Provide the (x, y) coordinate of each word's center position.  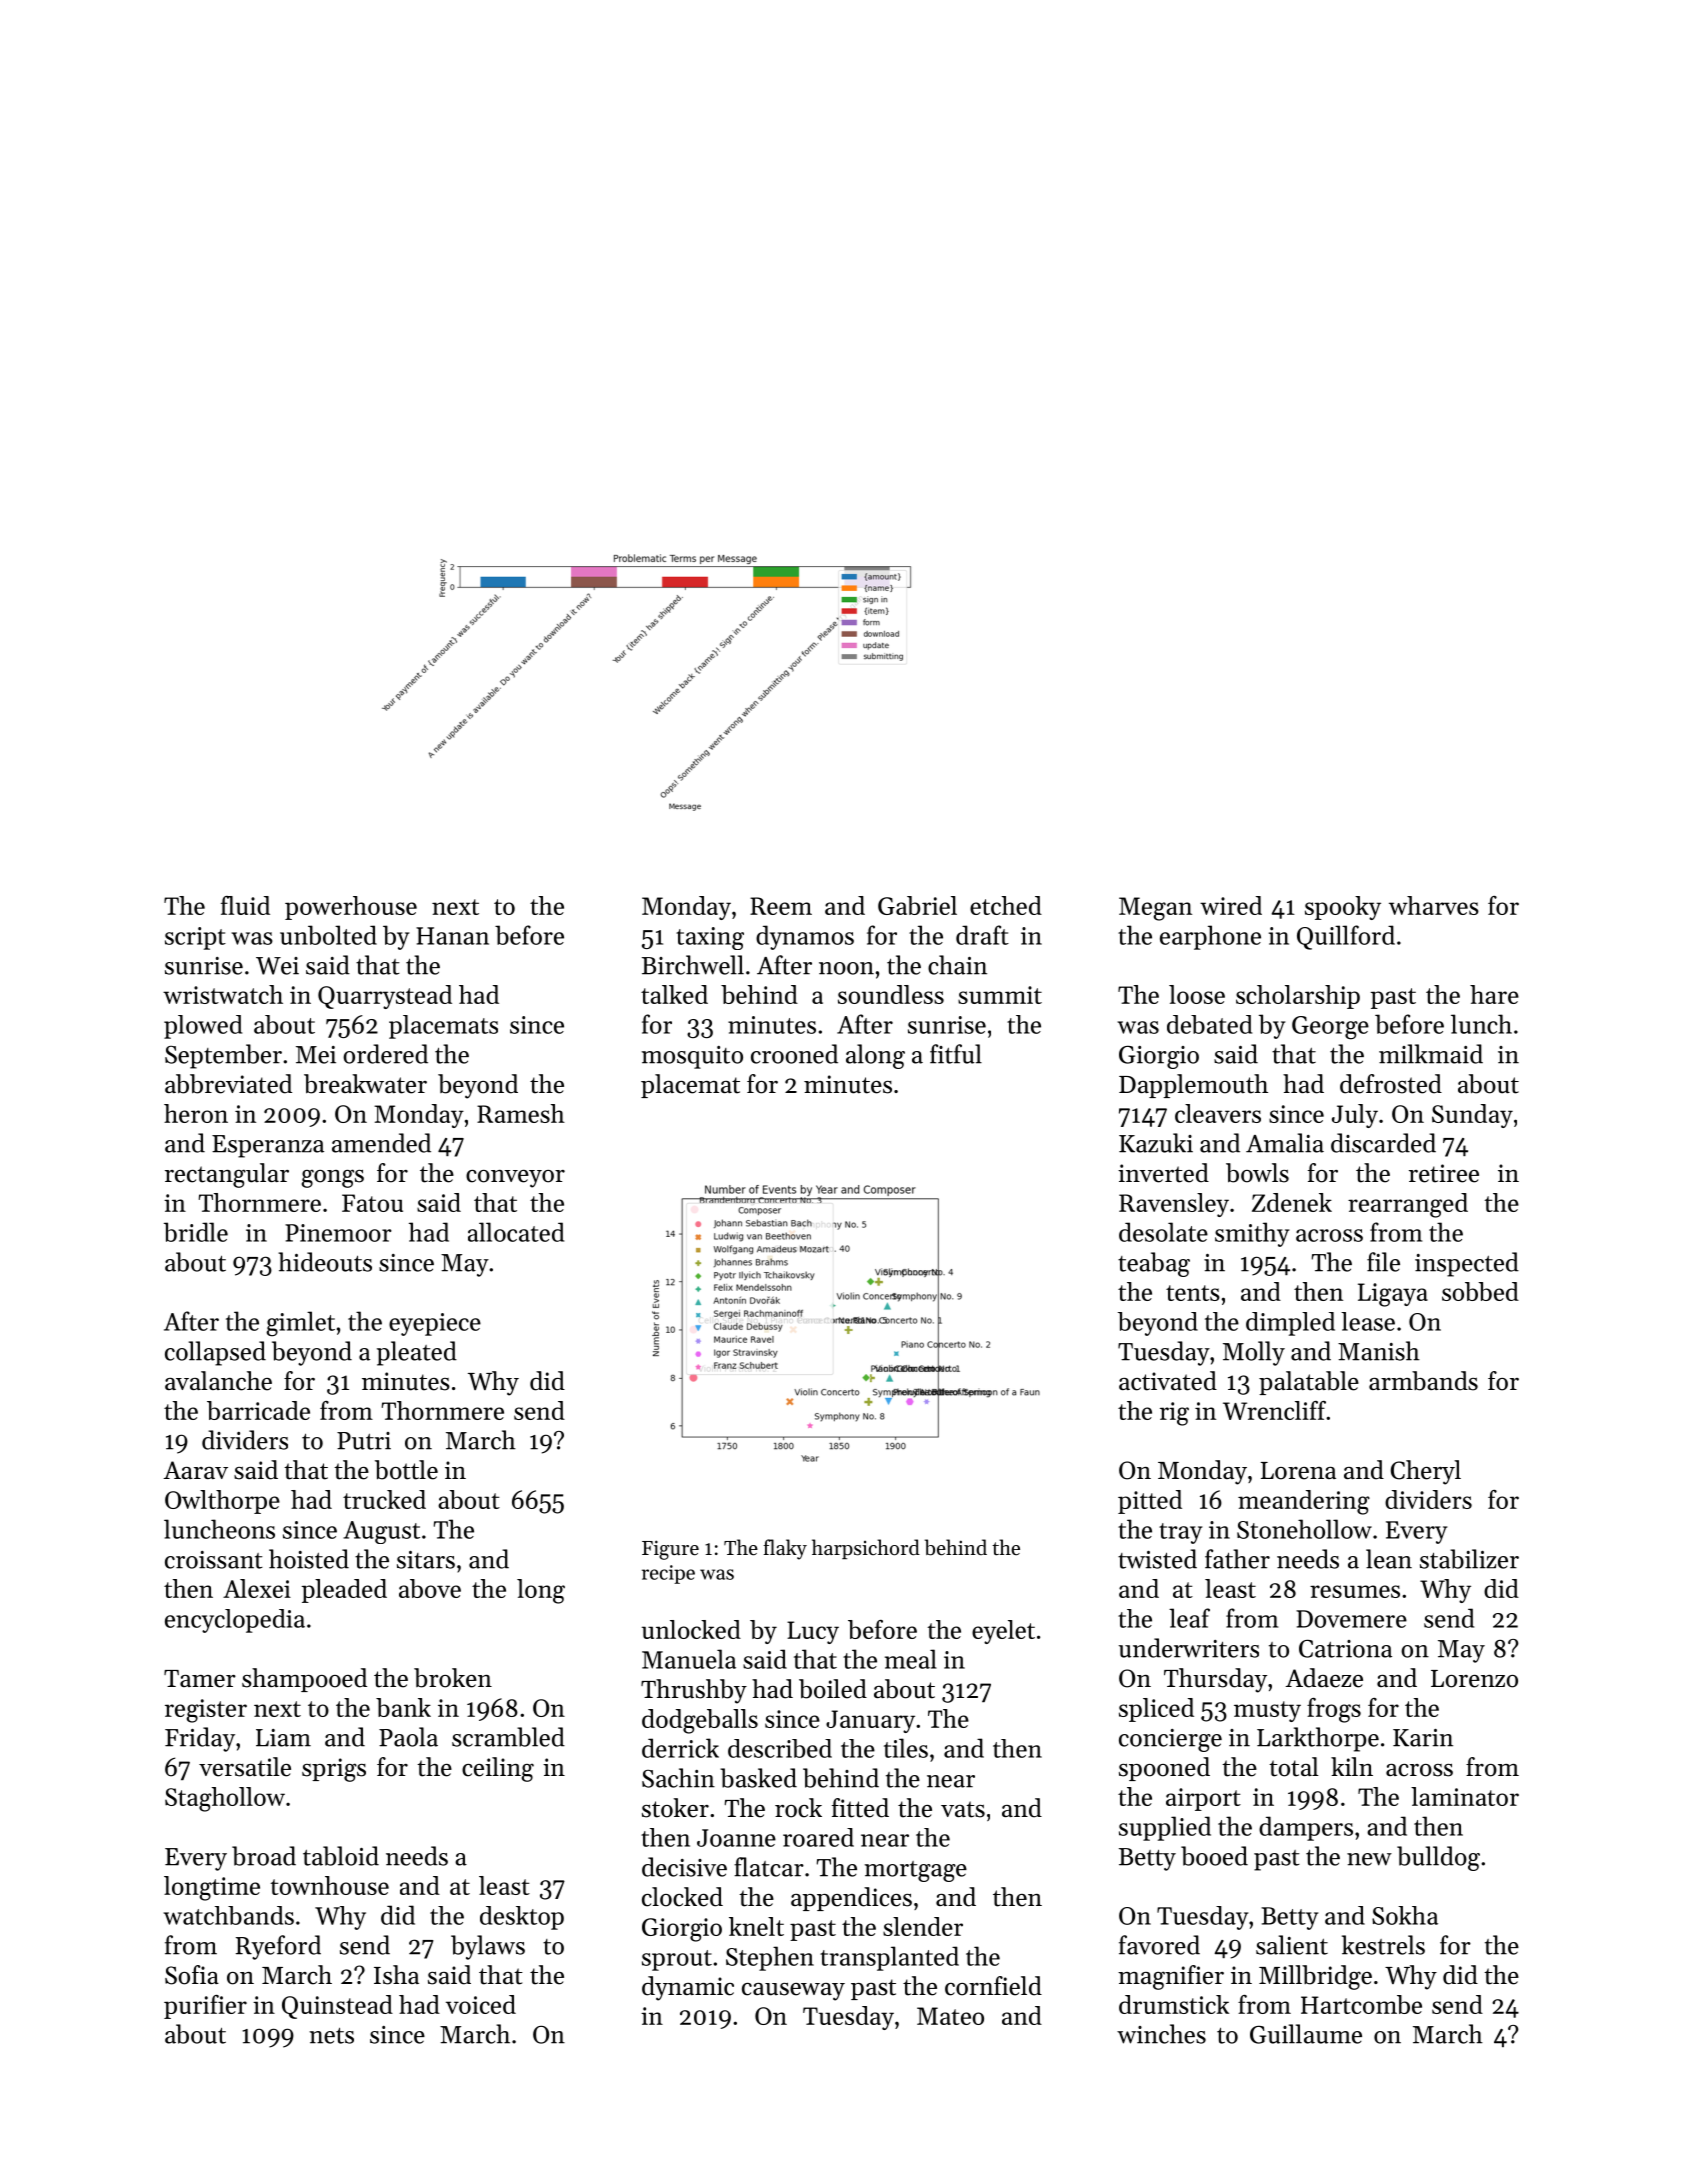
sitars (426, 1560)
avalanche (218, 1381)
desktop (522, 1918)
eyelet (1003, 1632)
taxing (710, 938)
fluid (245, 905)
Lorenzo (1474, 1679)
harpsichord (866, 1549)
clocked (682, 1897)
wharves (1434, 905)
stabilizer (1469, 1559)
